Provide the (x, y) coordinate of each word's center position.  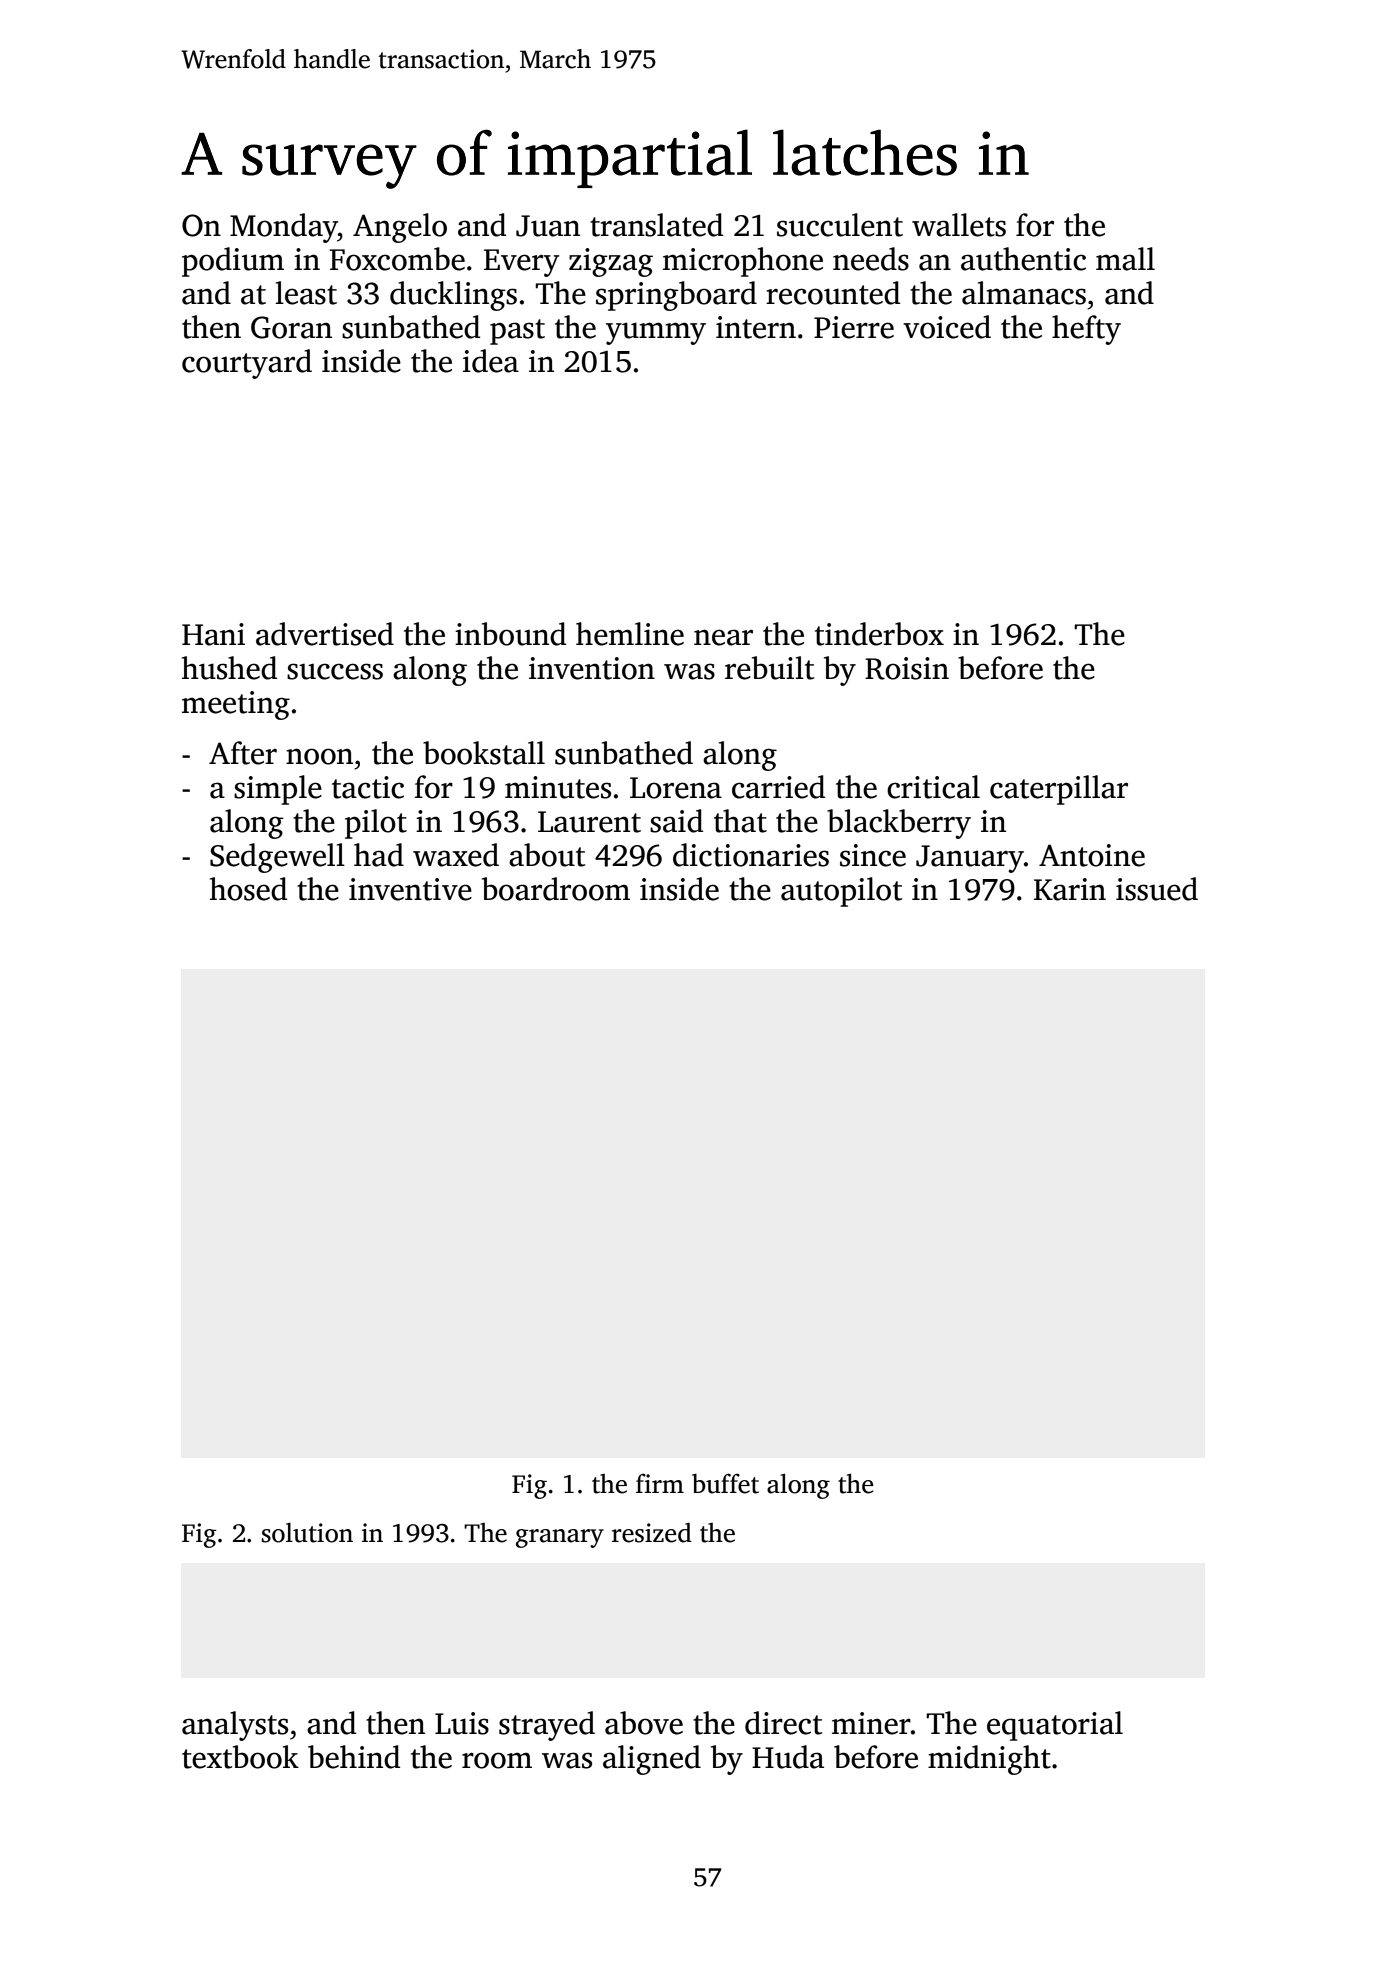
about (547, 855)
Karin (1070, 889)
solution (307, 1532)
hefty (1086, 330)
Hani (213, 634)
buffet (725, 1483)
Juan (548, 226)
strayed (547, 1726)
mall (1125, 259)
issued (1157, 889)
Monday (284, 228)
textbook (240, 1757)
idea (491, 361)
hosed (248, 889)
